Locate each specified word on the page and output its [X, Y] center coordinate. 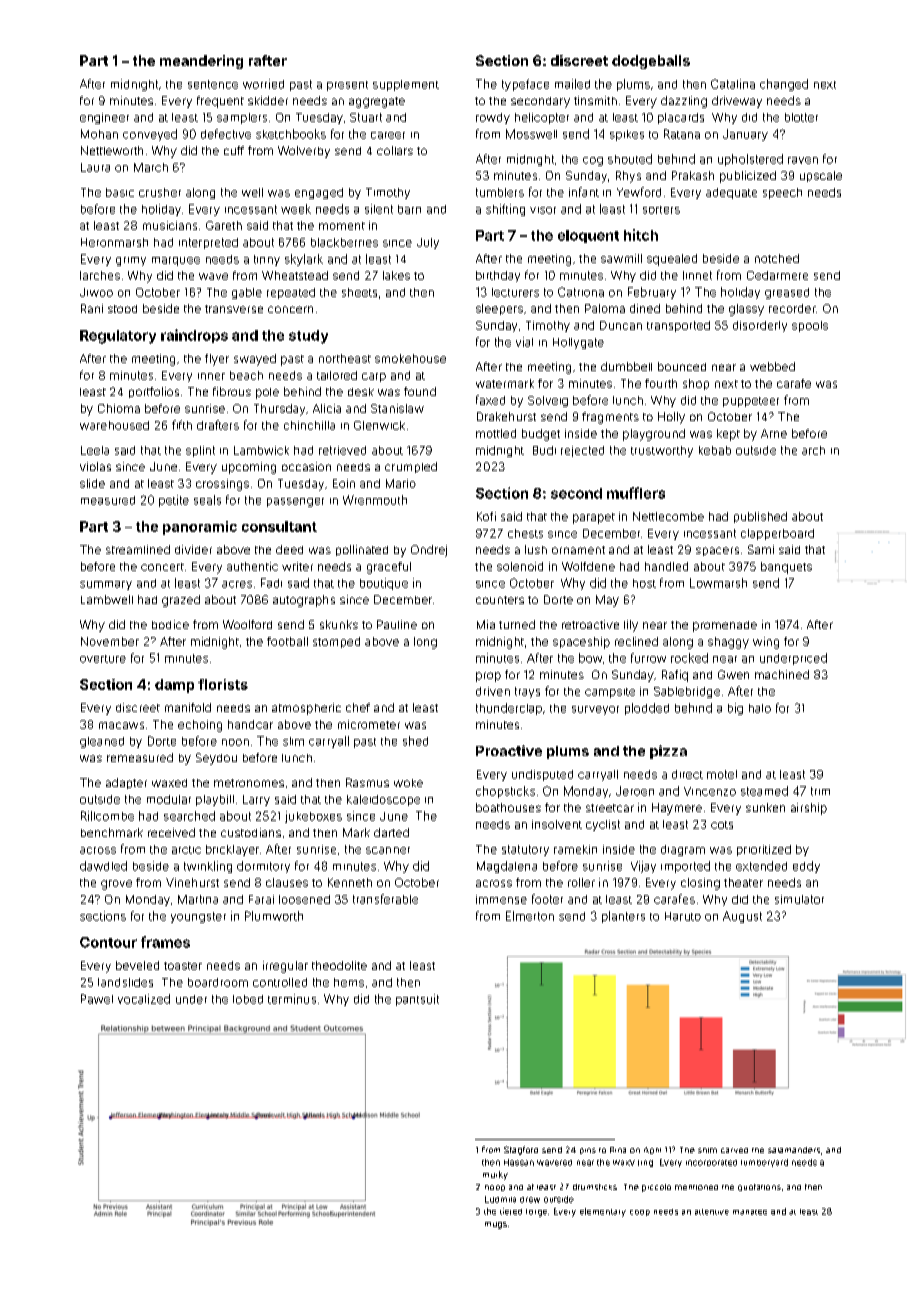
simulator [799, 899]
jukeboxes [313, 817]
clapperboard [777, 534]
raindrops [194, 336]
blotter [801, 117]
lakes [396, 275]
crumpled [411, 467]
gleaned [102, 742]
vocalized [144, 999]
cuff [234, 150]
